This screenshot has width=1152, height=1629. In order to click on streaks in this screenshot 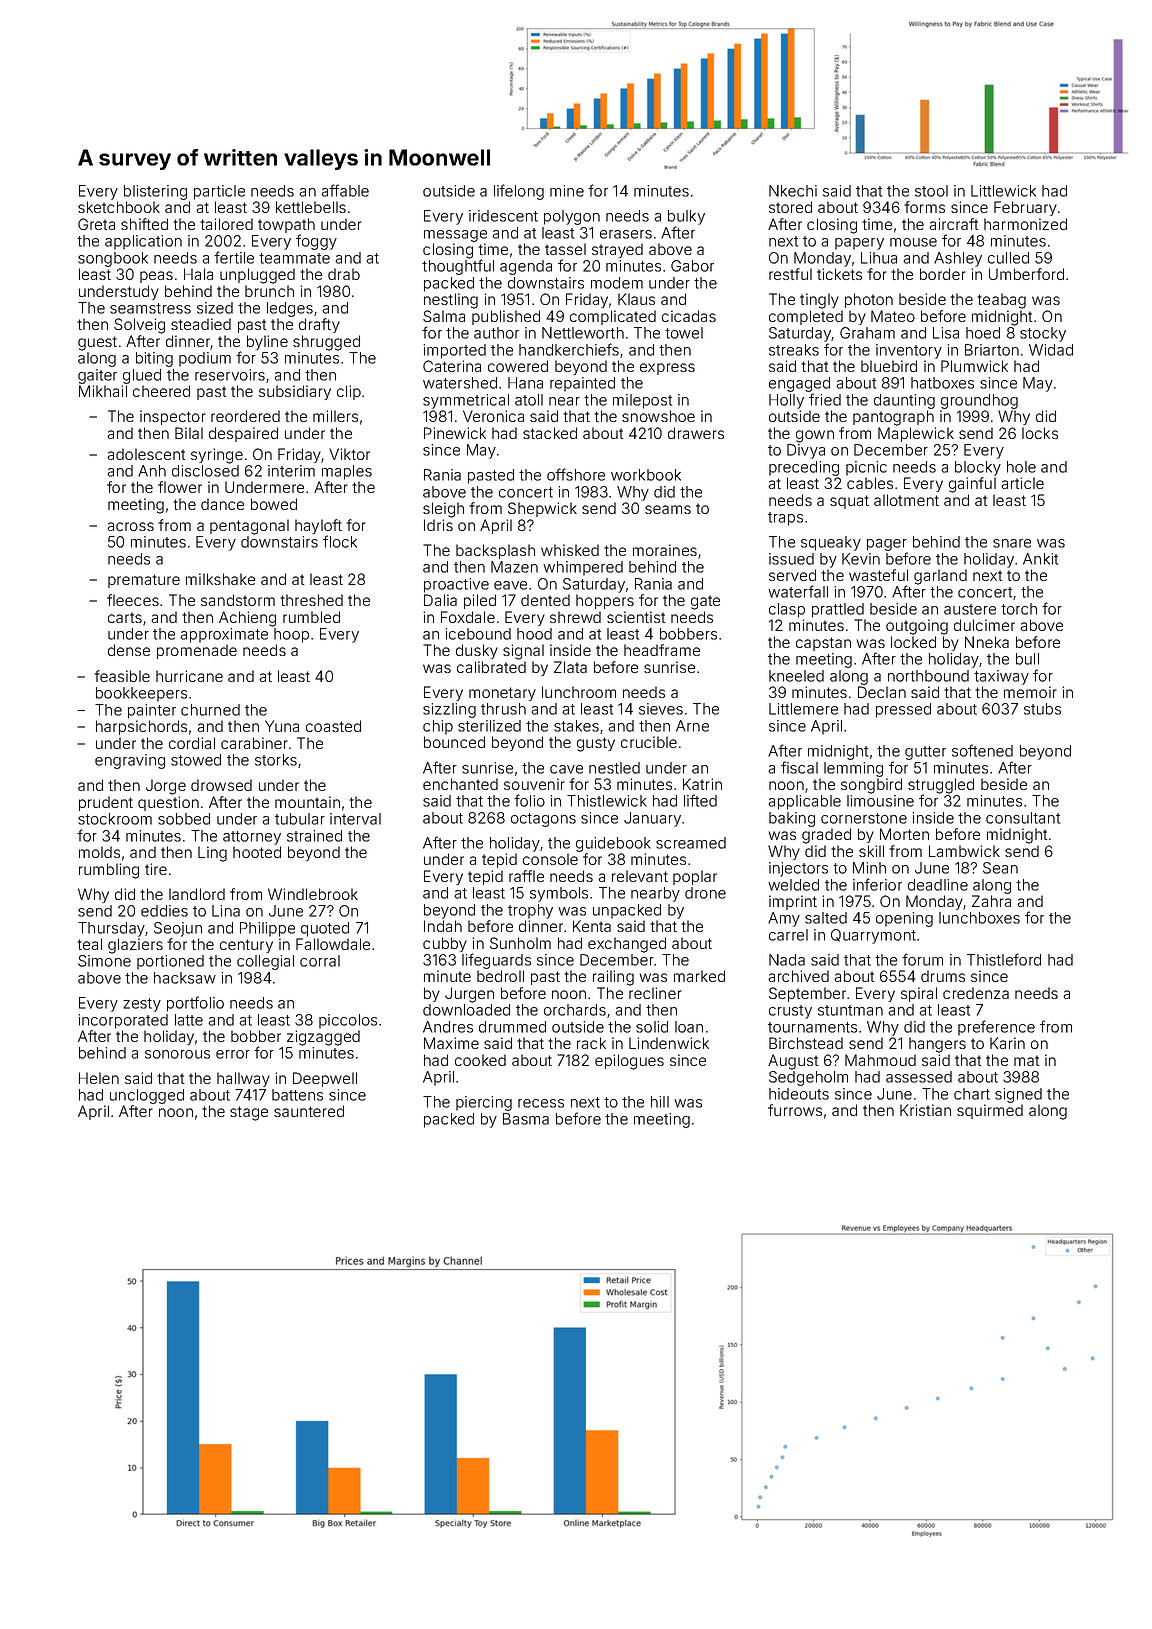, I will do `click(794, 350)`.
